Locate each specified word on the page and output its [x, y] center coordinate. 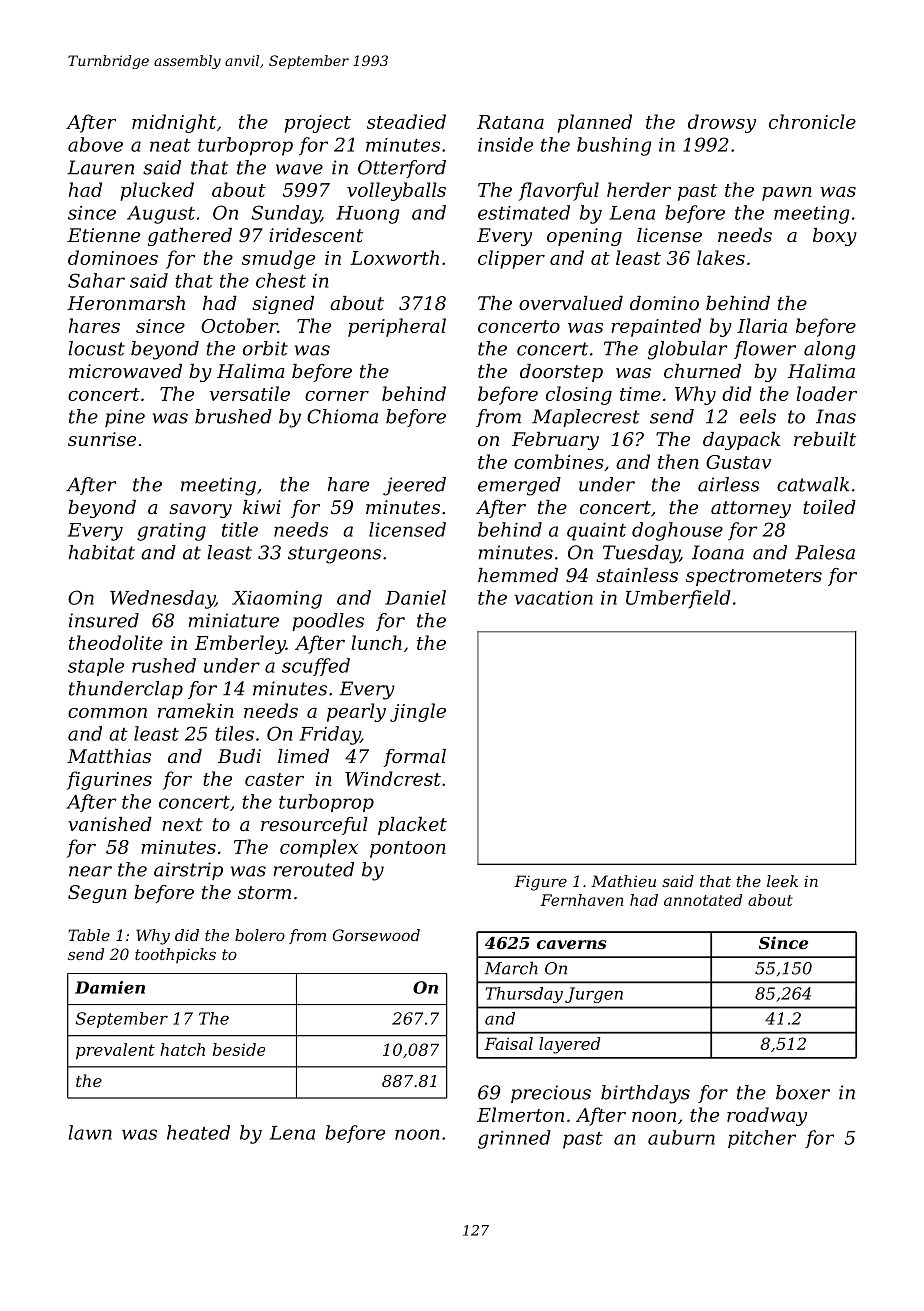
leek [782, 881]
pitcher [762, 1139]
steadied [406, 121]
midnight [174, 123]
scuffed [316, 667]
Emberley [240, 644]
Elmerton [520, 1114]
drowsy [722, 123]
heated [198, 1132]
